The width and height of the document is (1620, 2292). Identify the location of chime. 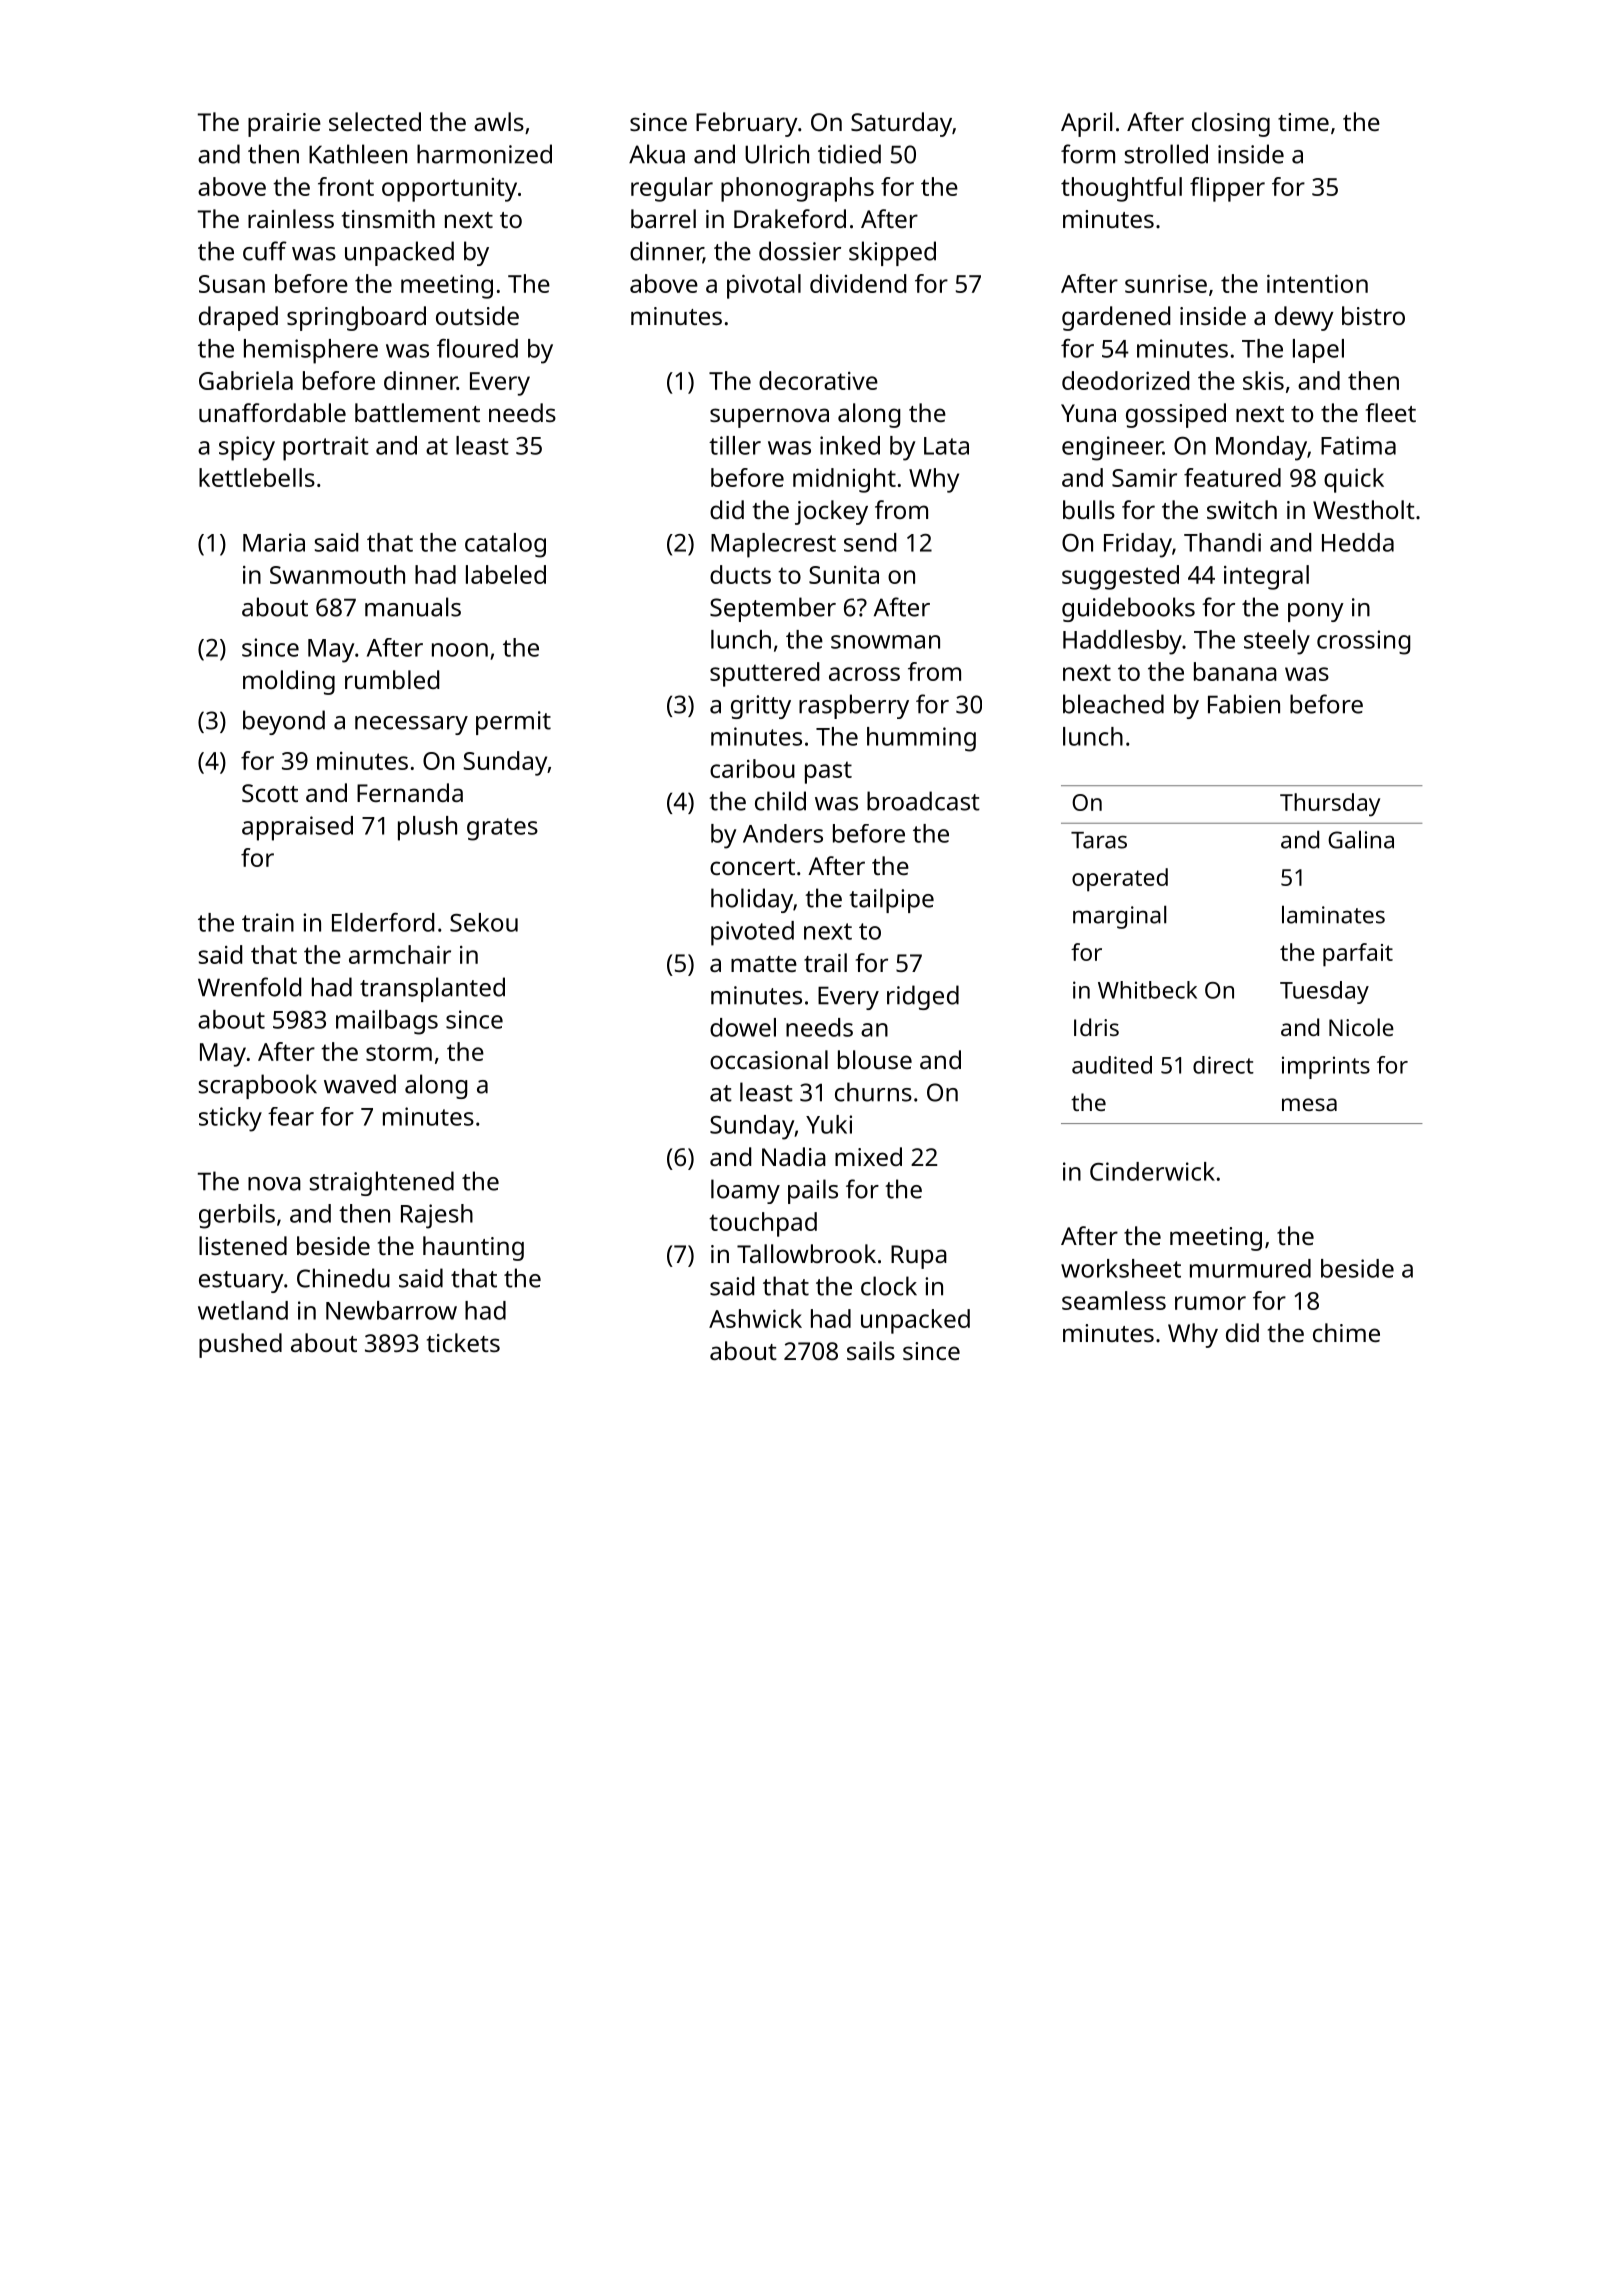
(1346, 1332).
